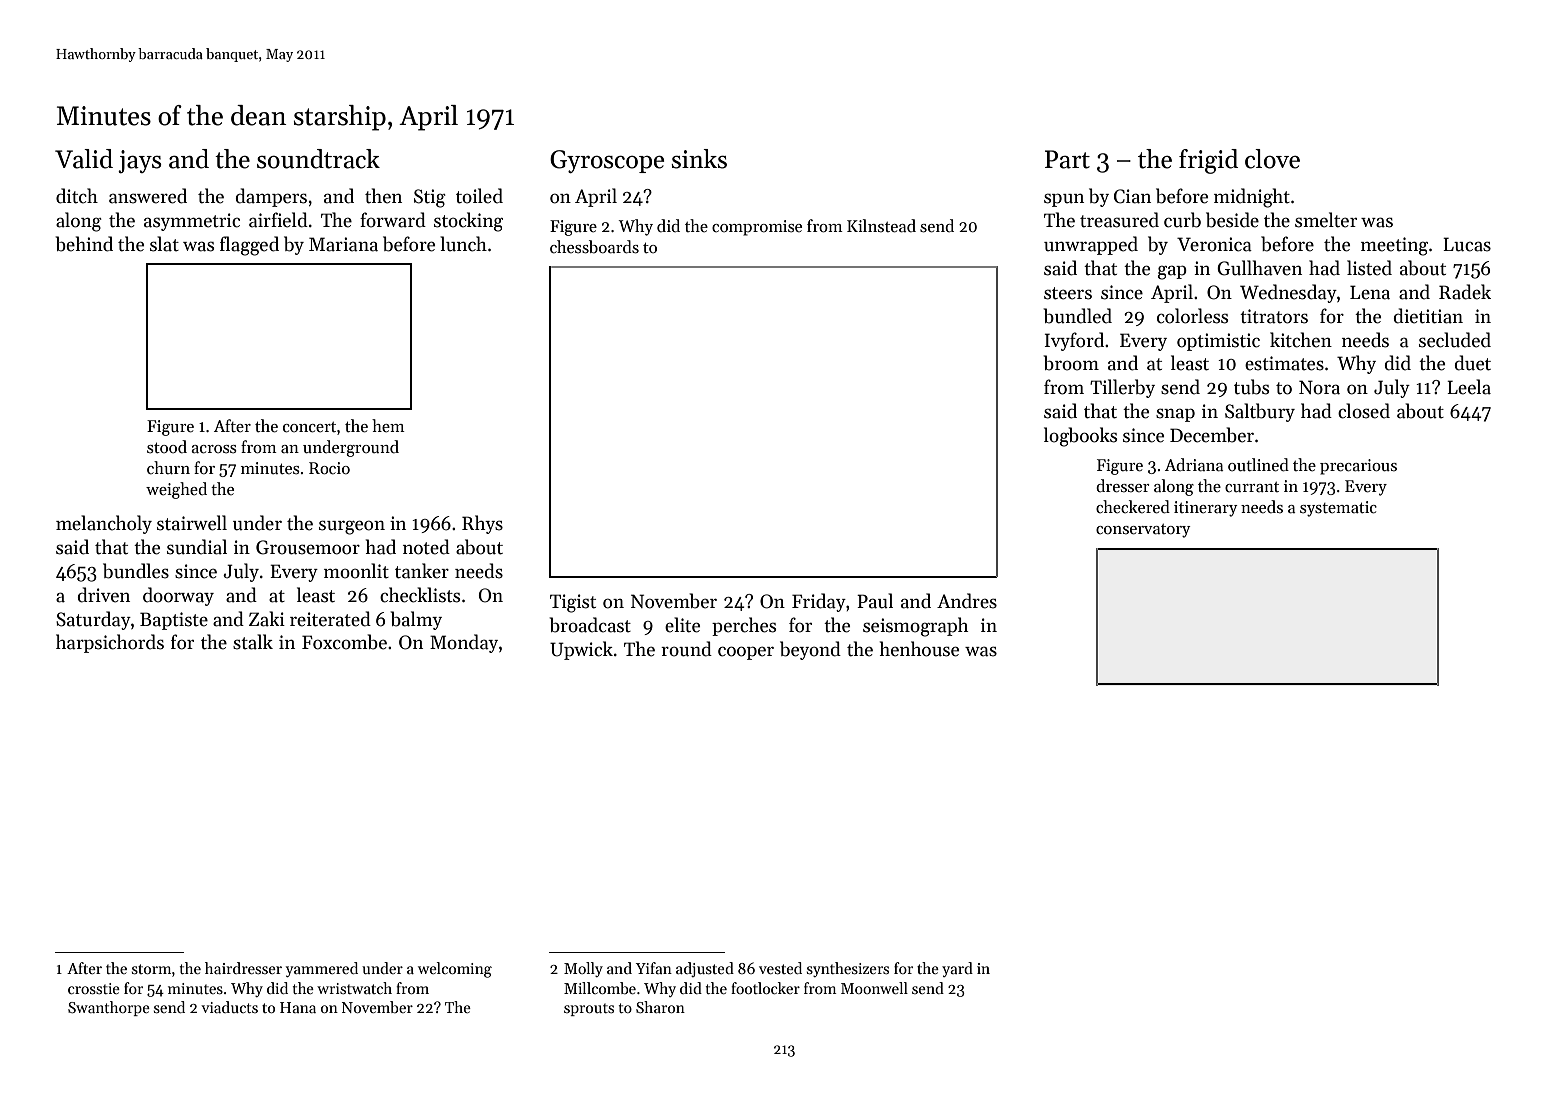 The height and width of the screenshot is (1094, 1547). What do you see at coordinates (318, 159) in the screenshot?
I see `soundtrack` at bounding box center [318, 159].
